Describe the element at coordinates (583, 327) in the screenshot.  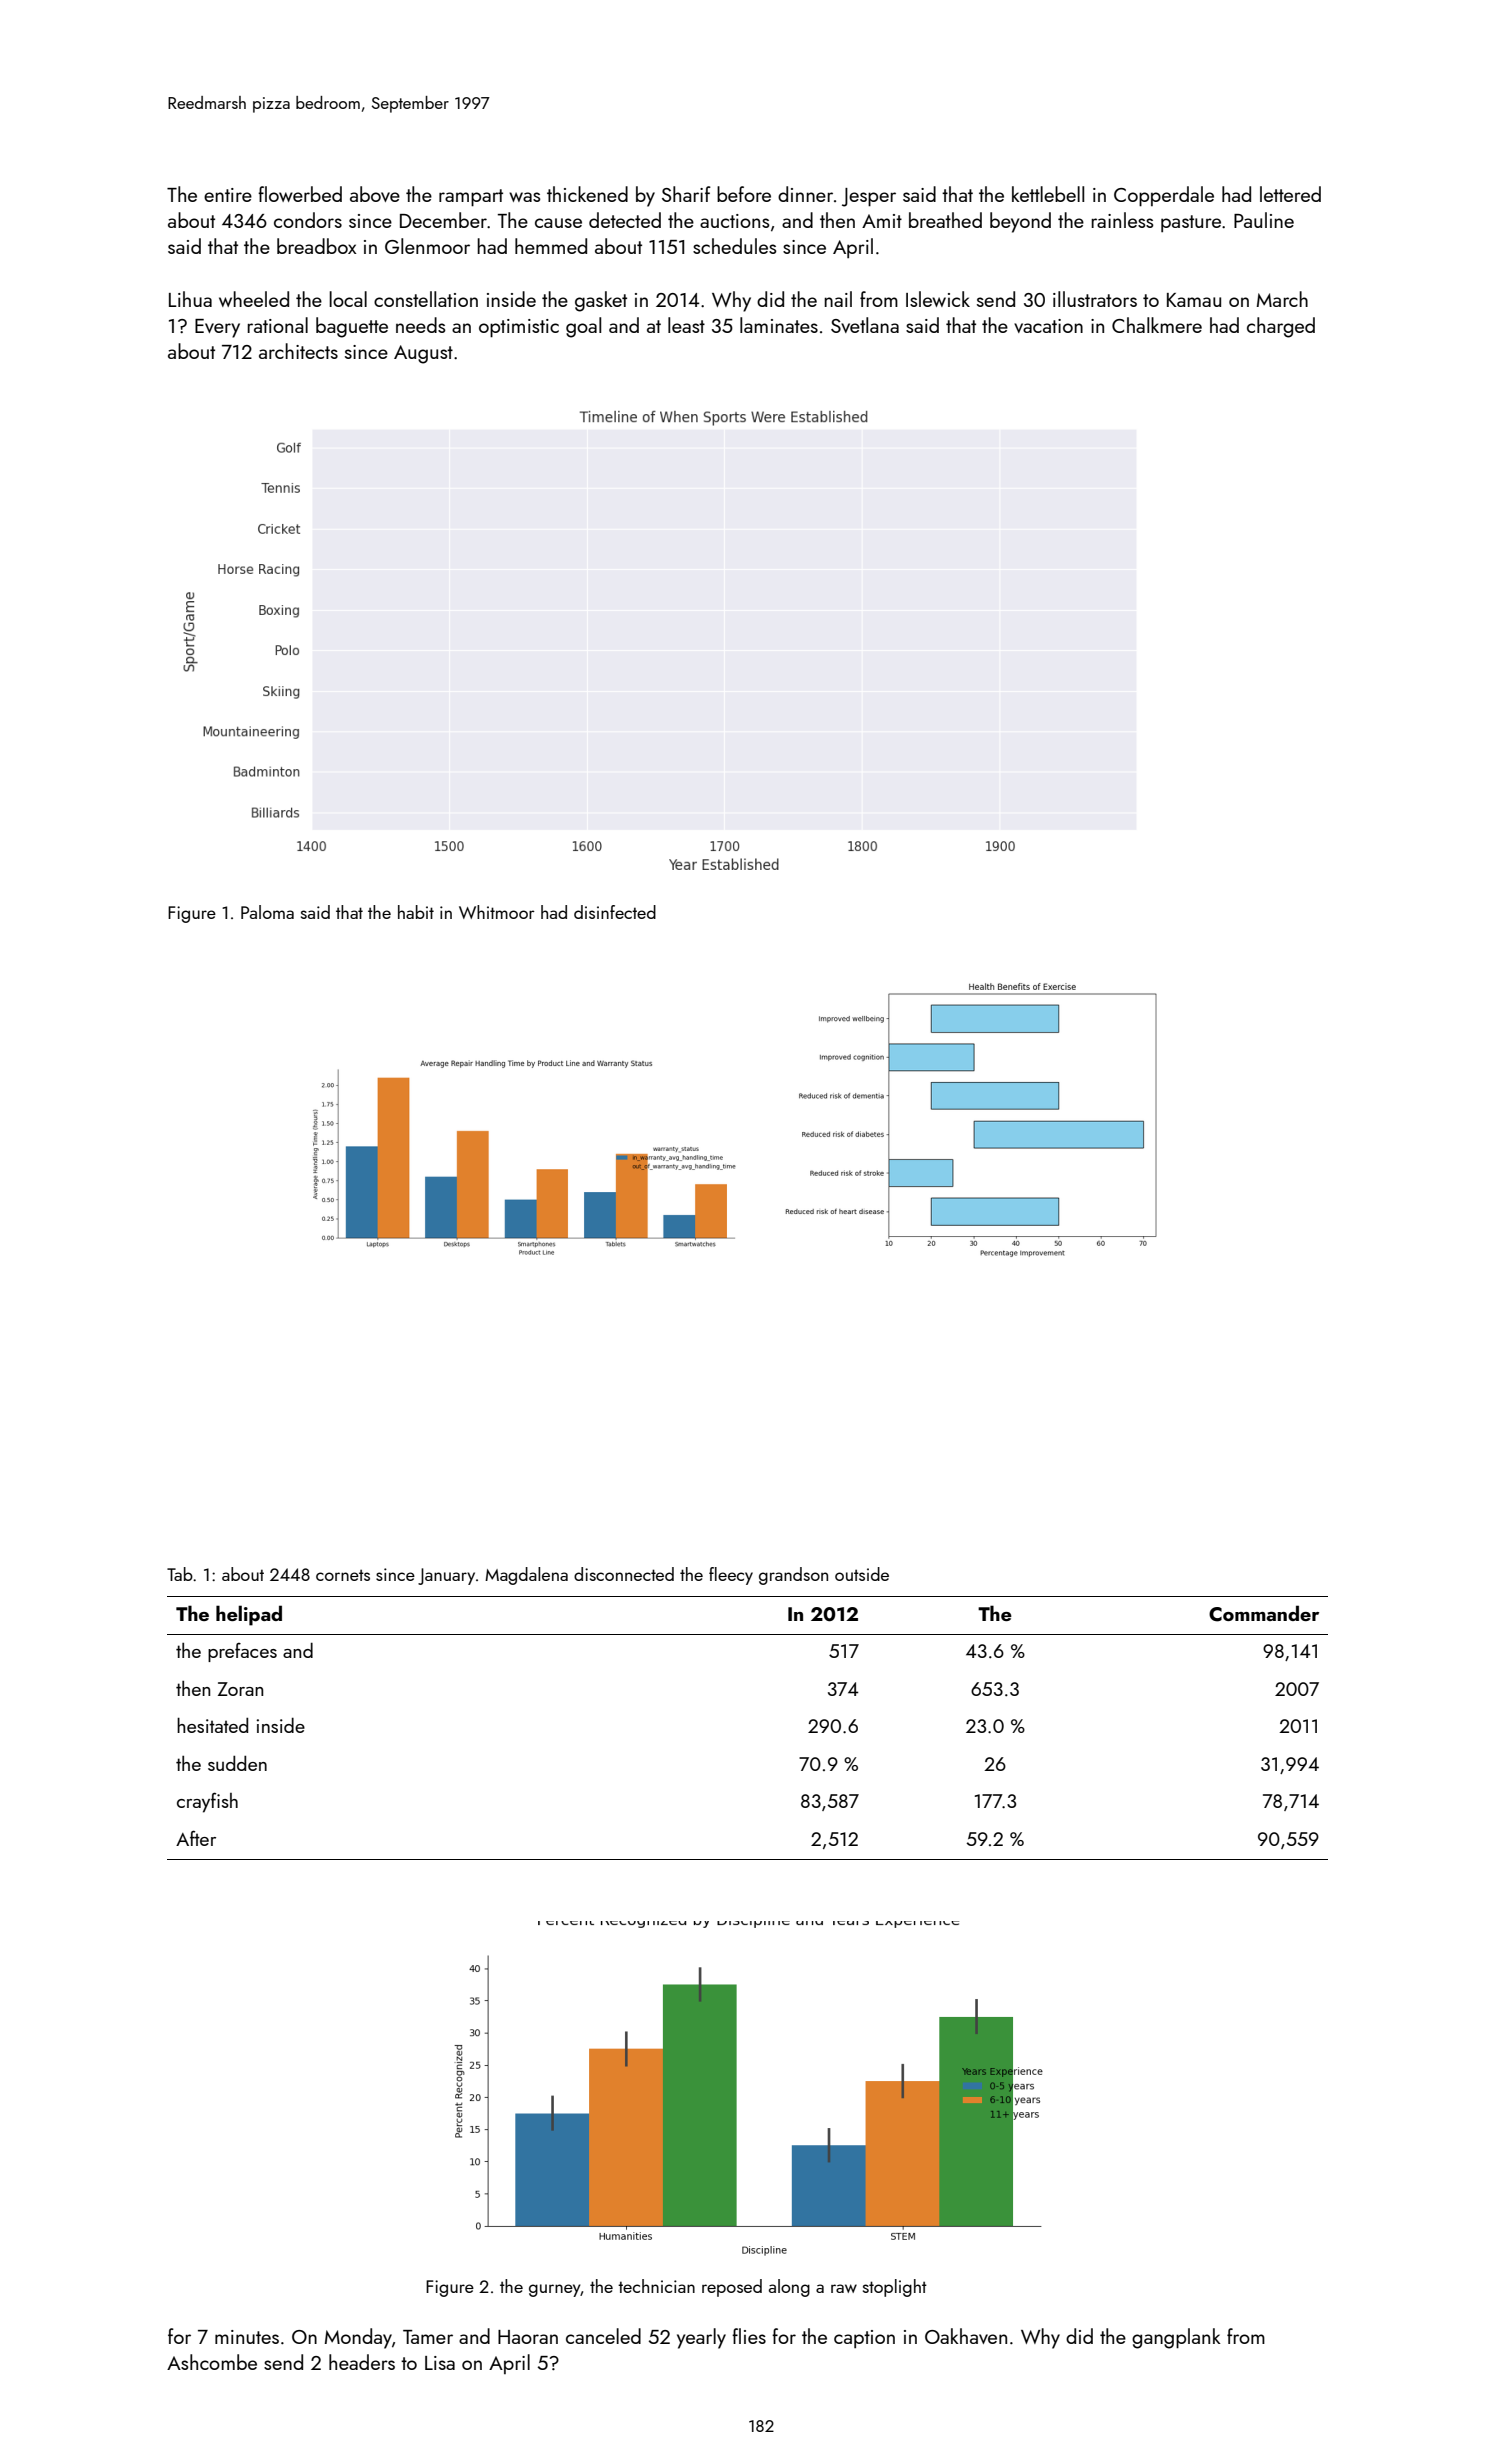
I see `goal` at that location.
